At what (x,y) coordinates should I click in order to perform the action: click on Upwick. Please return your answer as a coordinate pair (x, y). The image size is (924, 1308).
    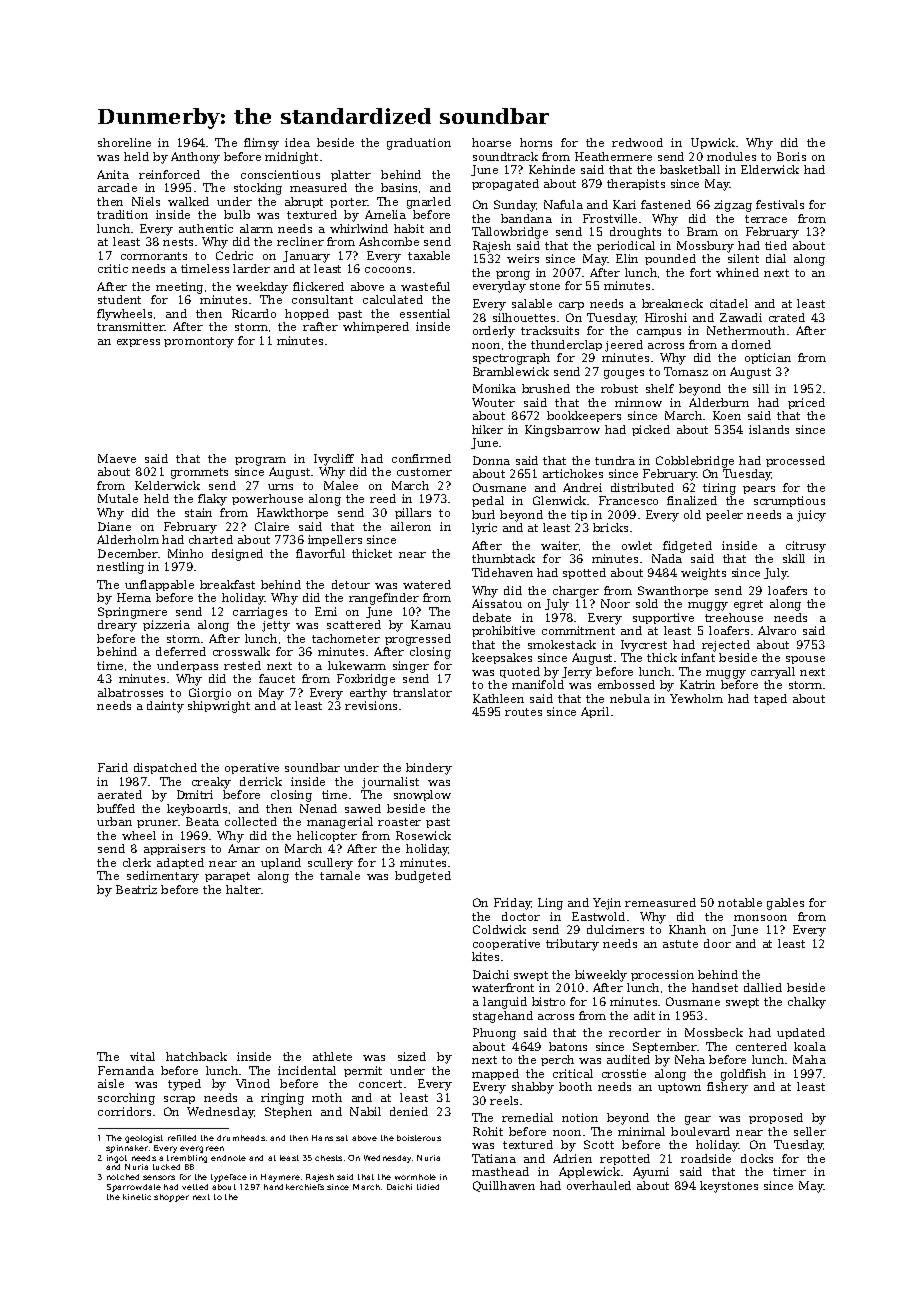
    Looking at the image, I should click on (713, 143).
